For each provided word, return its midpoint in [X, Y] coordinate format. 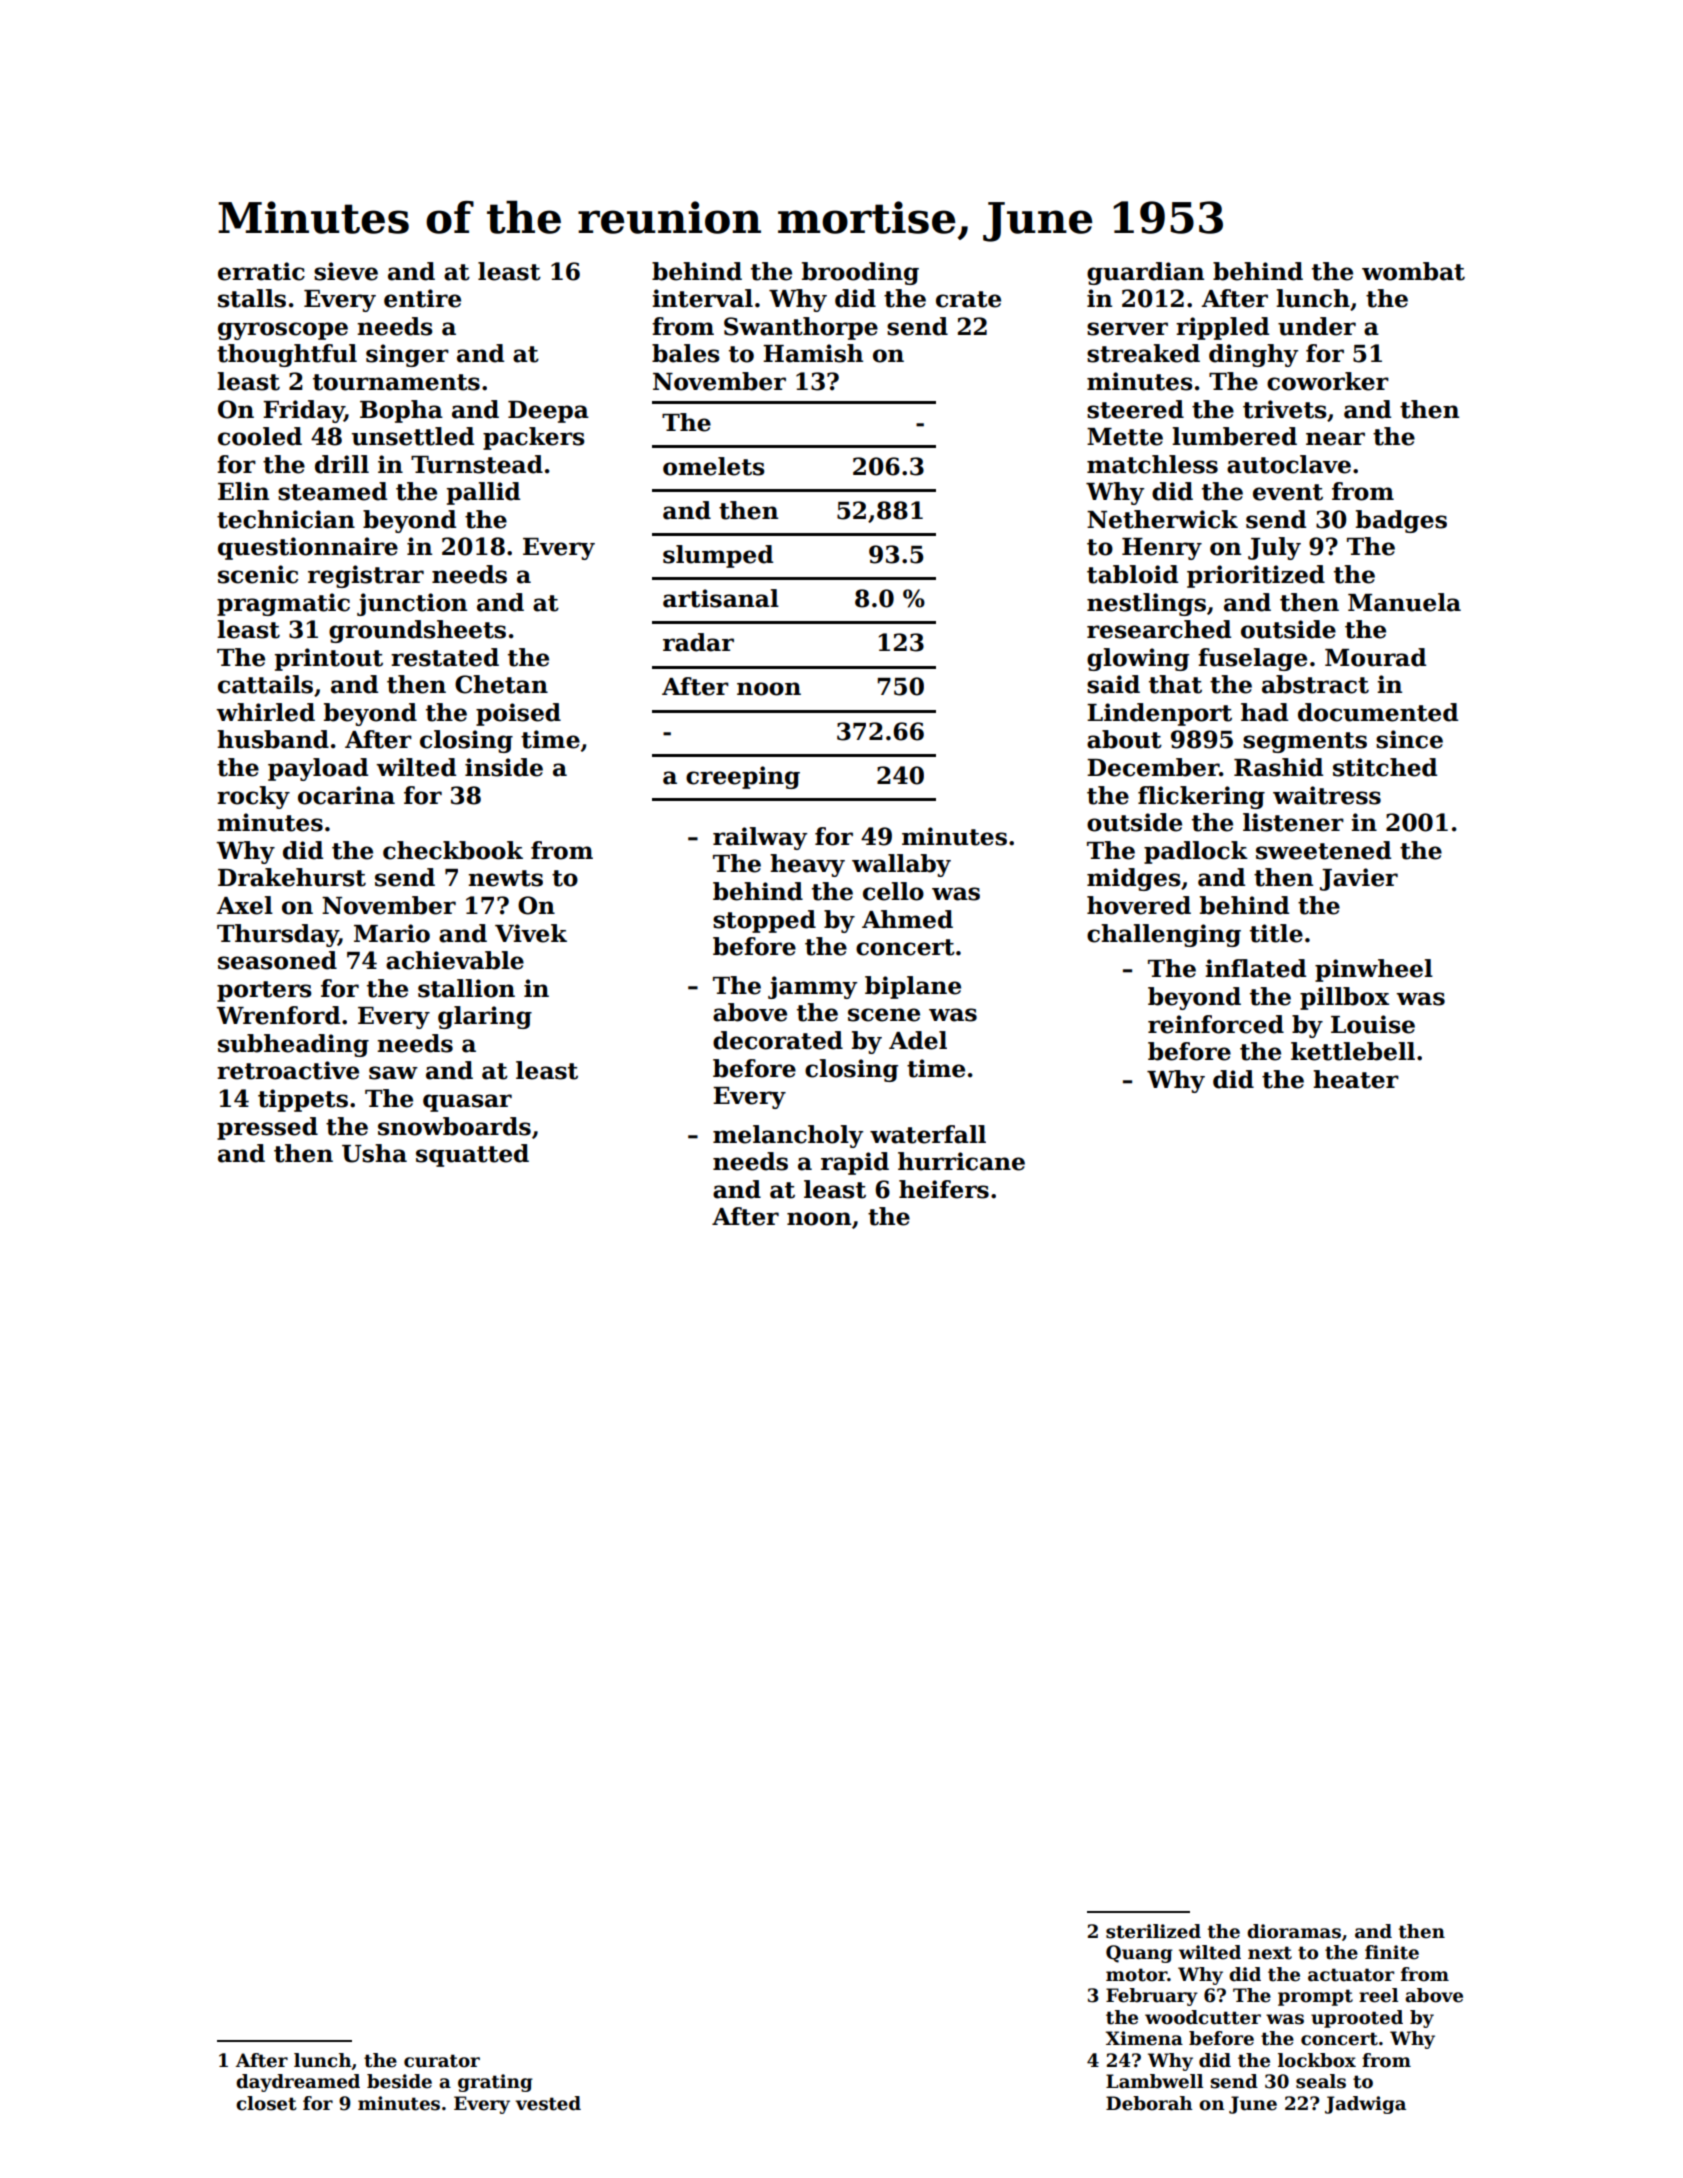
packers [534, 438]
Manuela [1404, 602]
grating [495, 2083]
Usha [374, 1153]
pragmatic [283, 604]
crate [968, 299]
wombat [1413, 271]
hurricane [961, 1161]
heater [1356, 1079]
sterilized [1153, 1931]
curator [442, 2061]
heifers [944, 1189]
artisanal [721, 598]
